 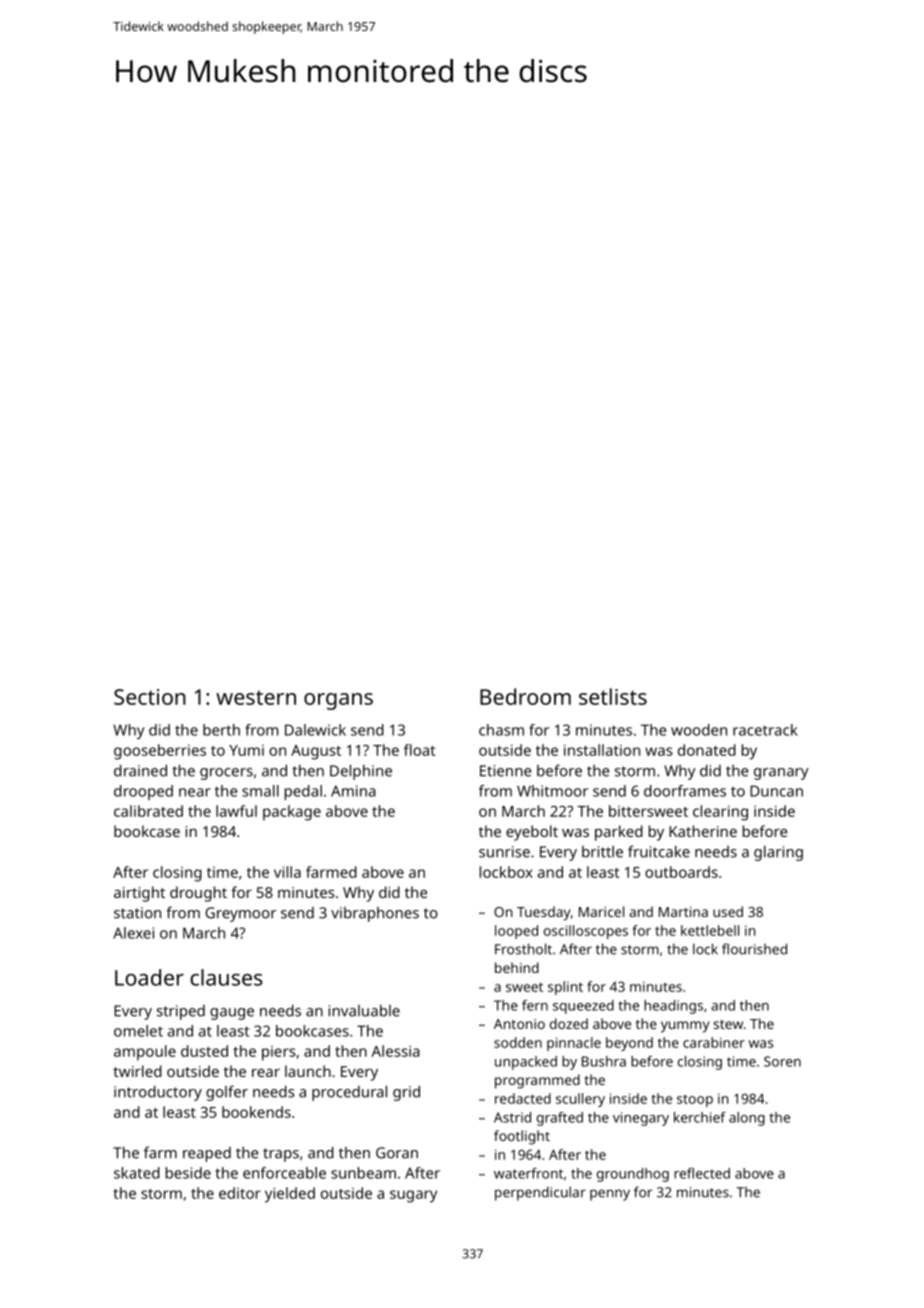 What do you see at coordinates (522, 1137) in the page?
I see `footlight` at bounding box center [522, 1137].
